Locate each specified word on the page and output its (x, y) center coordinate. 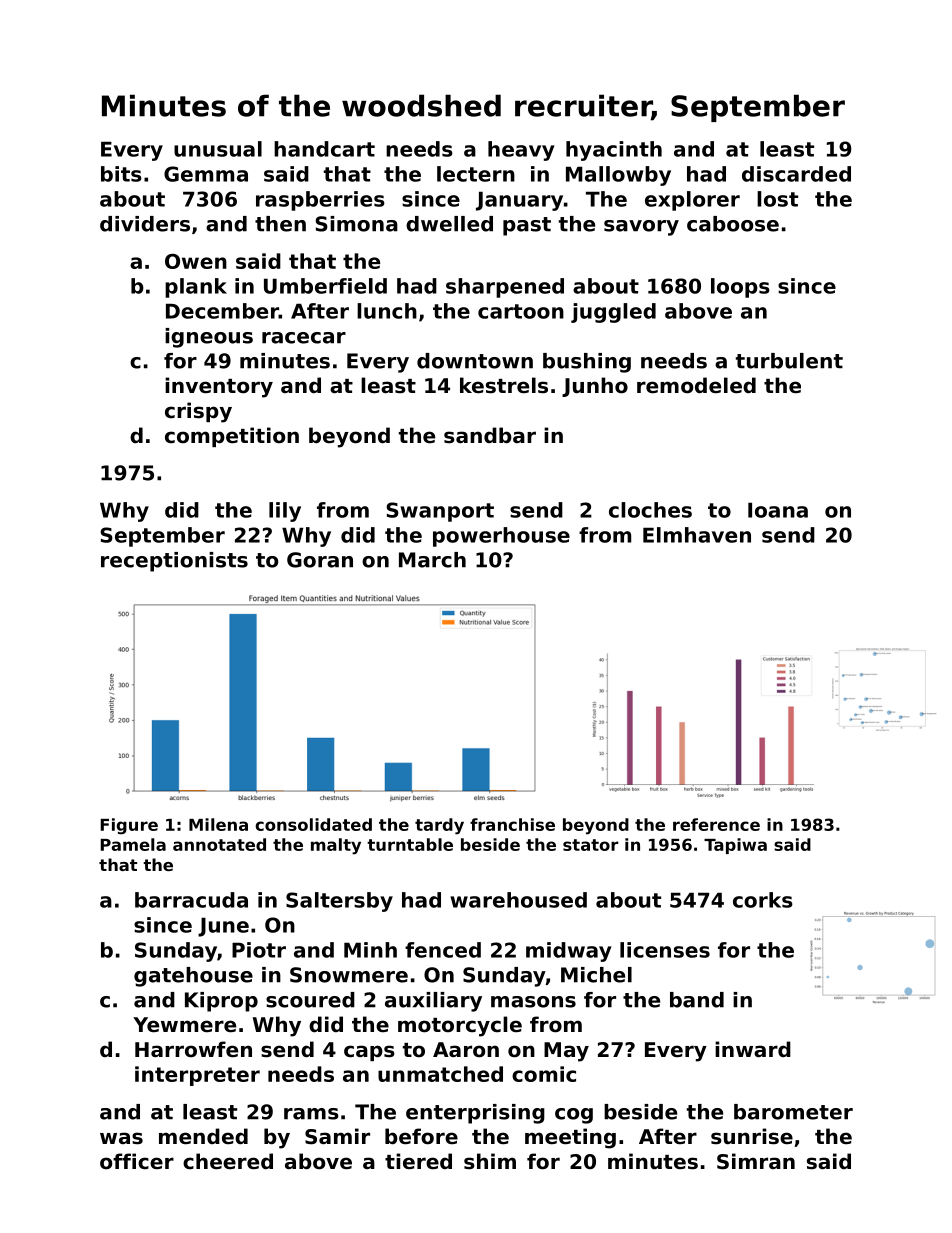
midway (569, 952)
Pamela (133, 844)
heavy (521, 151)
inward (753, 1049)
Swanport (440, 512)
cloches (650, 510)
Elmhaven (697, 535)
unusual (218, 149)
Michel (596, 975)
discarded (796, 174)
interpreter (197, 1076)
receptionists (174, 562)
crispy (198, 412)
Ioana (778, 510)
